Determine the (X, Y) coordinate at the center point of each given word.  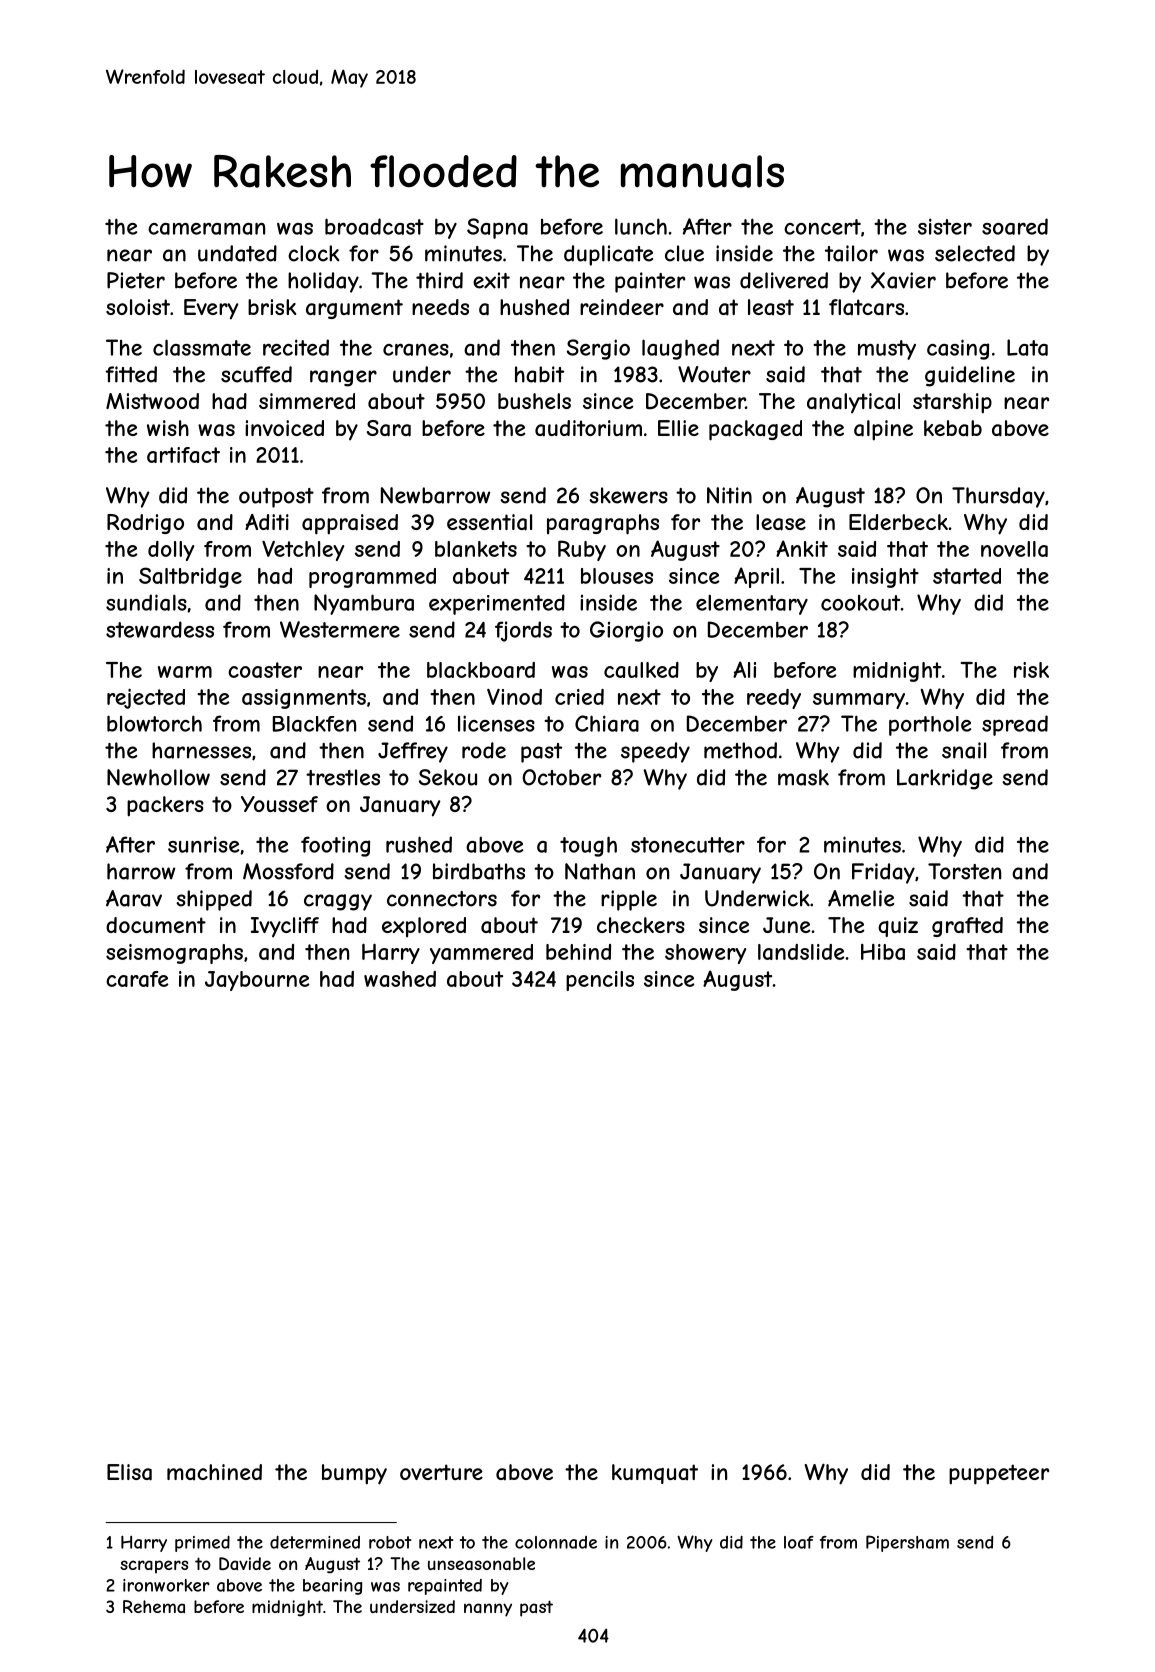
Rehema (154, 1606)
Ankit (802, 548)
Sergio (598, 349)
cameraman (206, 229)
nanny (488, 1610)
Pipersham (907, 1543)
